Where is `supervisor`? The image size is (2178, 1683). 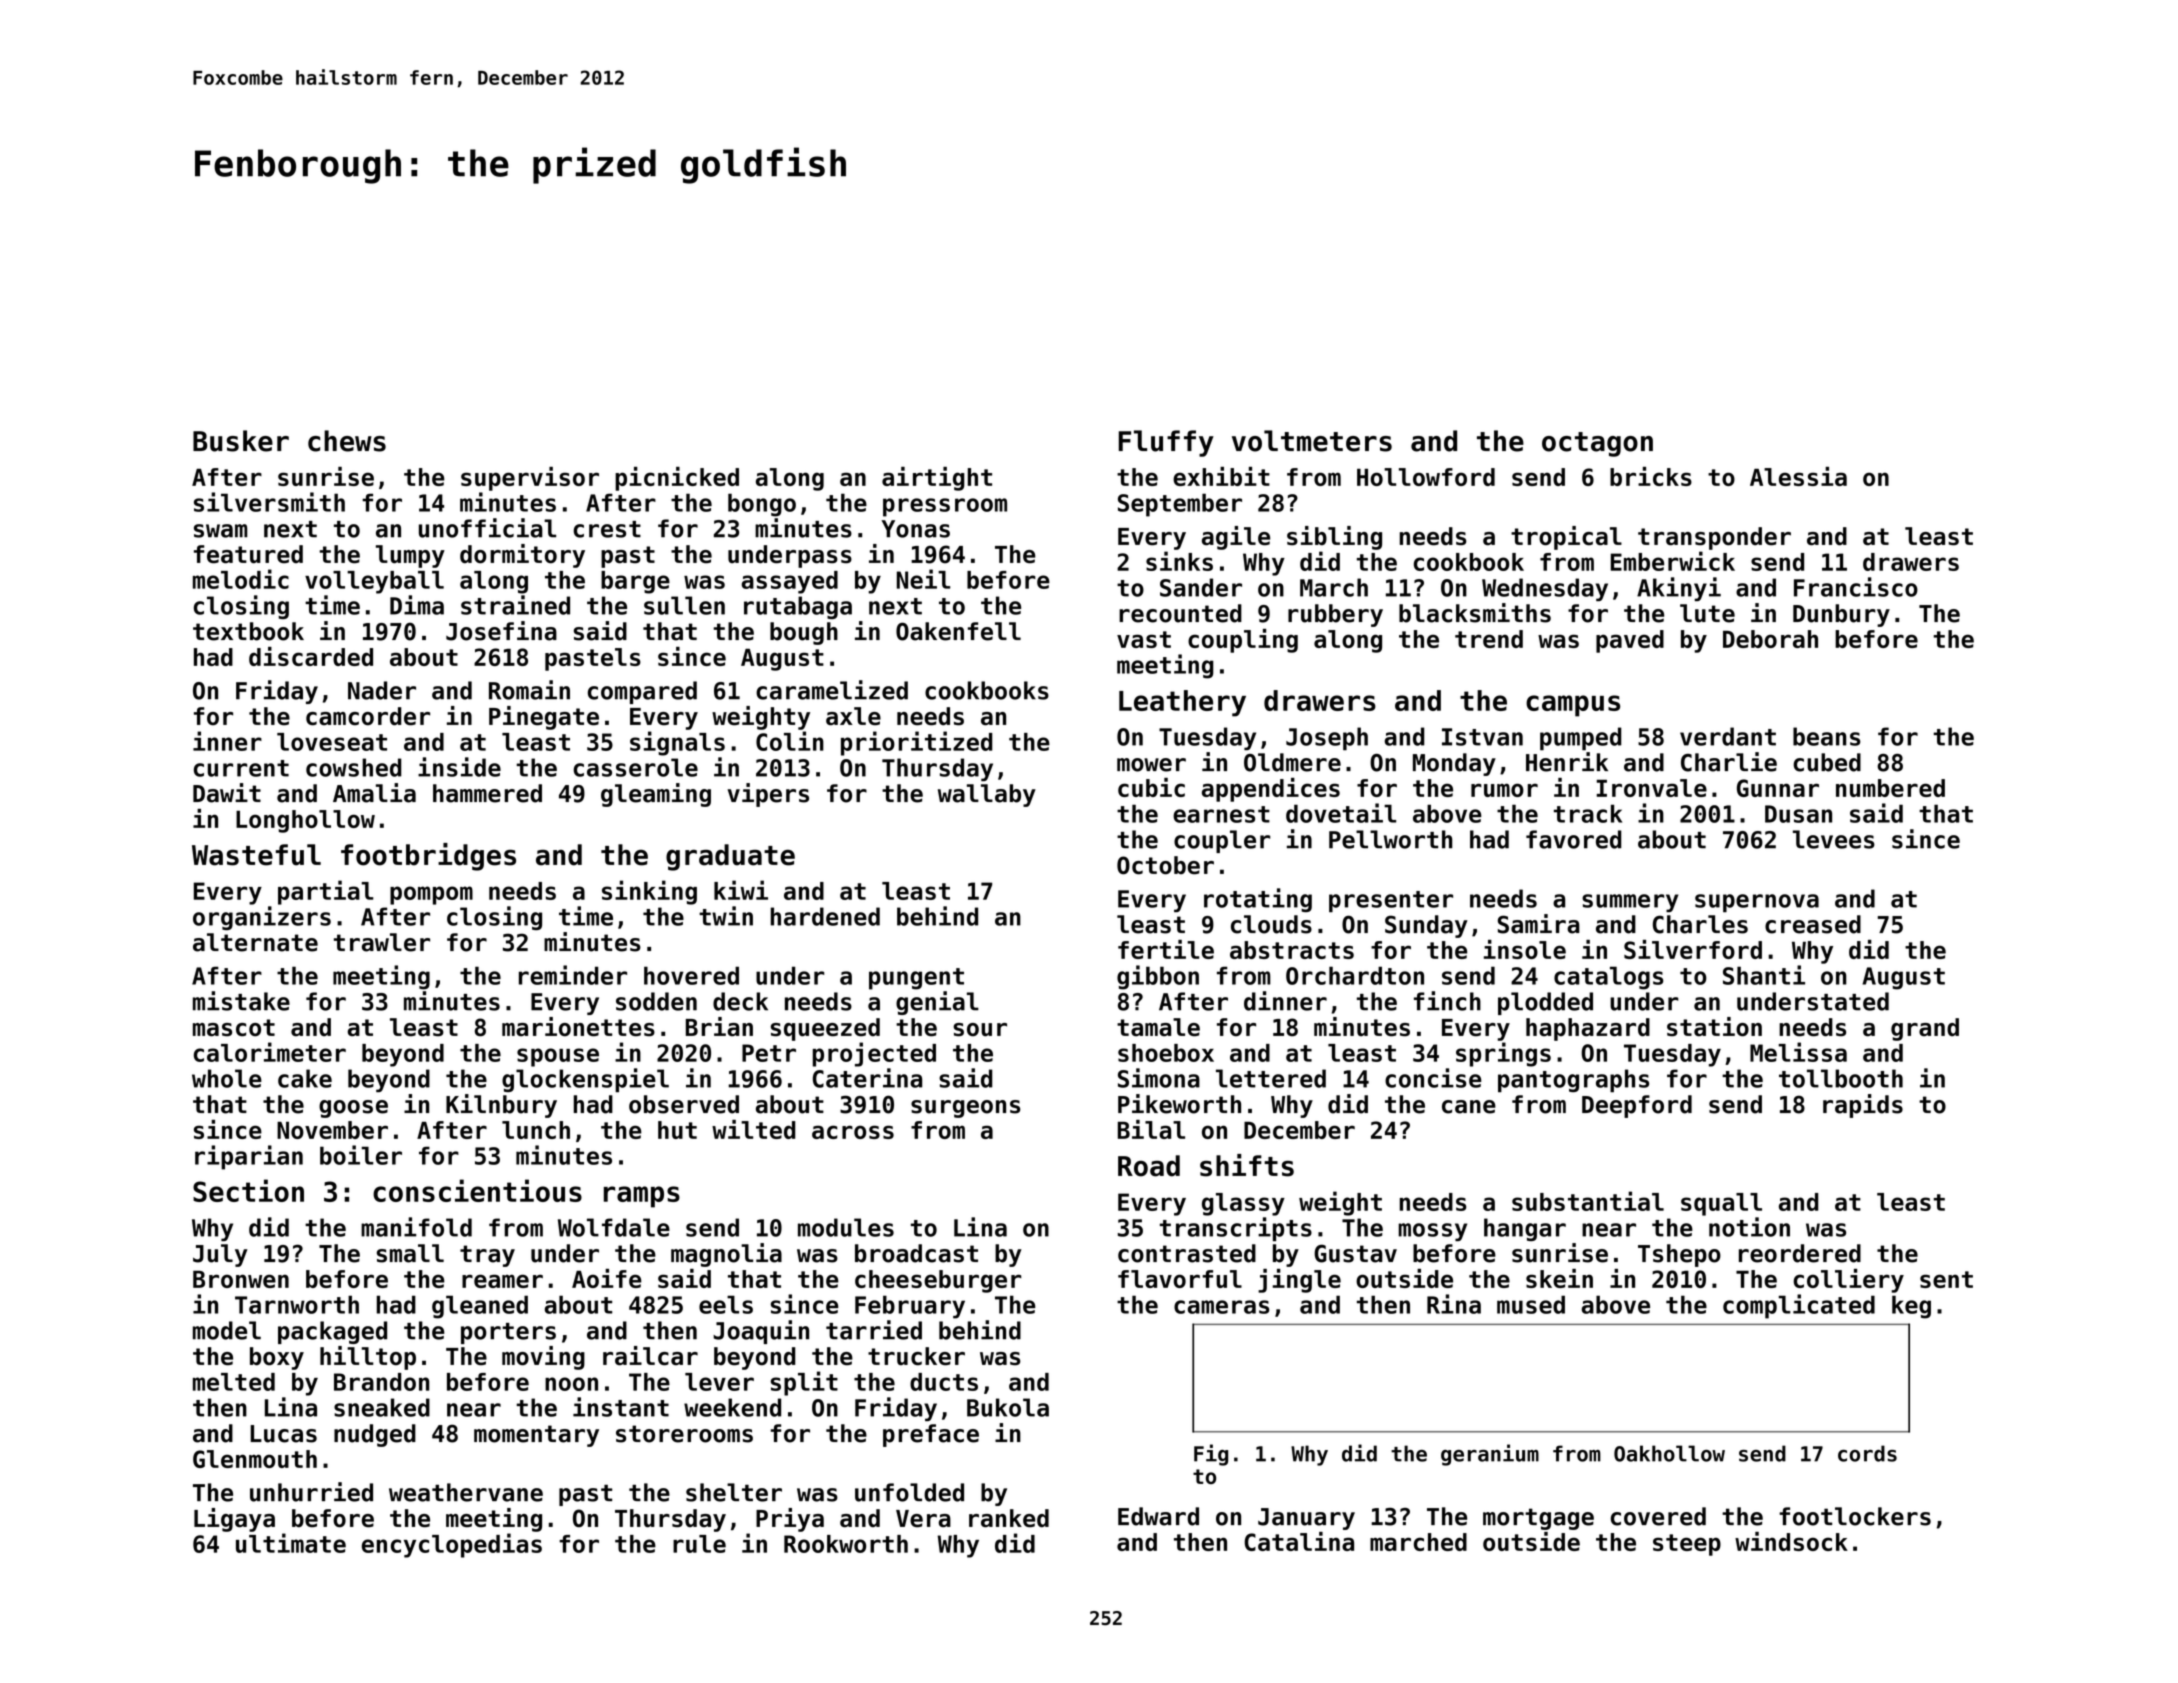 supervisor is located at coordinates (530, 479).
